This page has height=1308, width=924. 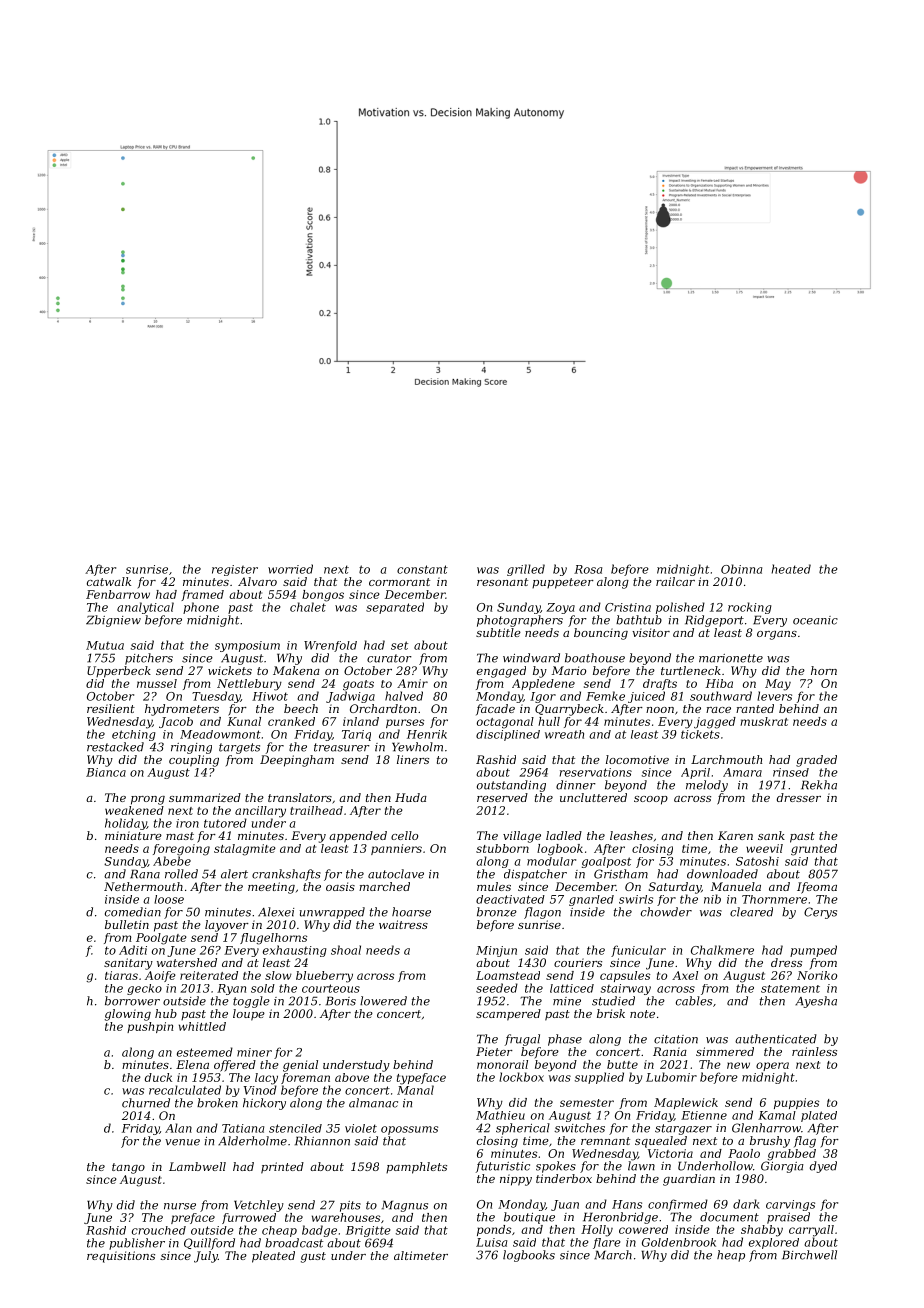 What do you see at coordinates (691, 670) in the page?
I see `turtleneck` at bounding box center [691, 670].
